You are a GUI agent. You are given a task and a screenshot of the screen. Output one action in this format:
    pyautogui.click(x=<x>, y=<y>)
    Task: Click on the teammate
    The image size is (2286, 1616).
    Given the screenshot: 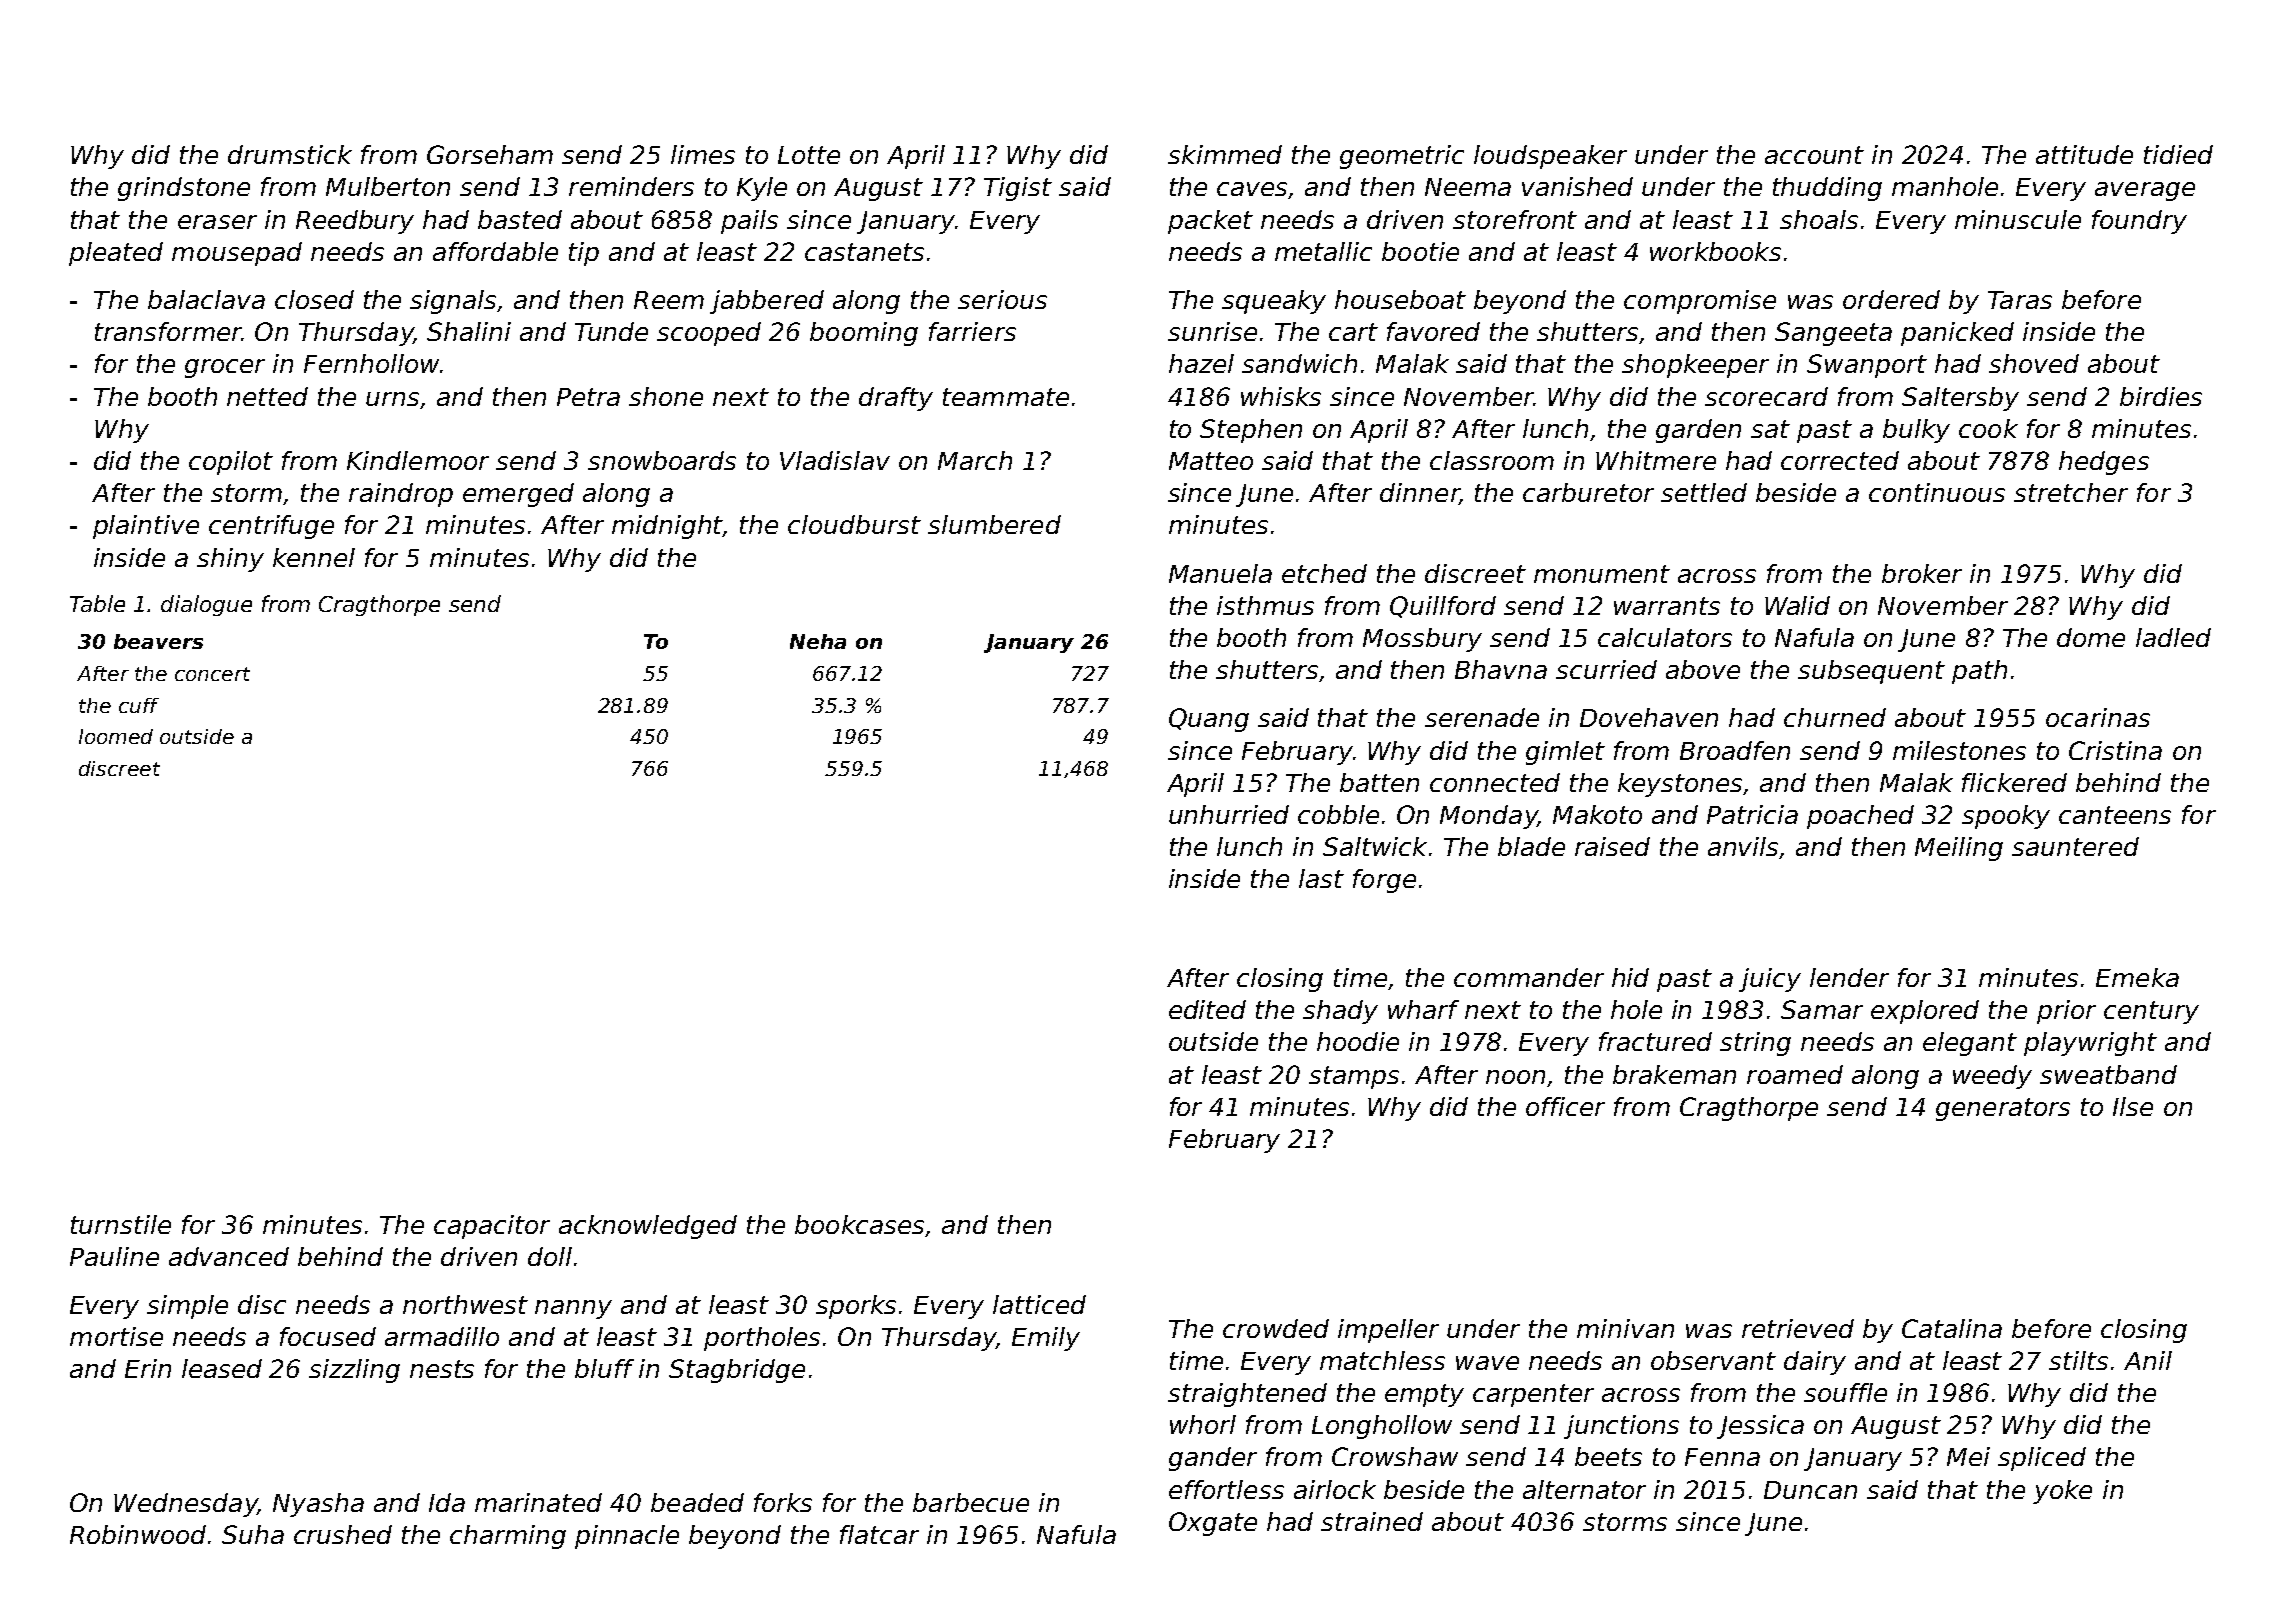 What is the action you would take?
    pyautogui.click(x=1006, y=397)
